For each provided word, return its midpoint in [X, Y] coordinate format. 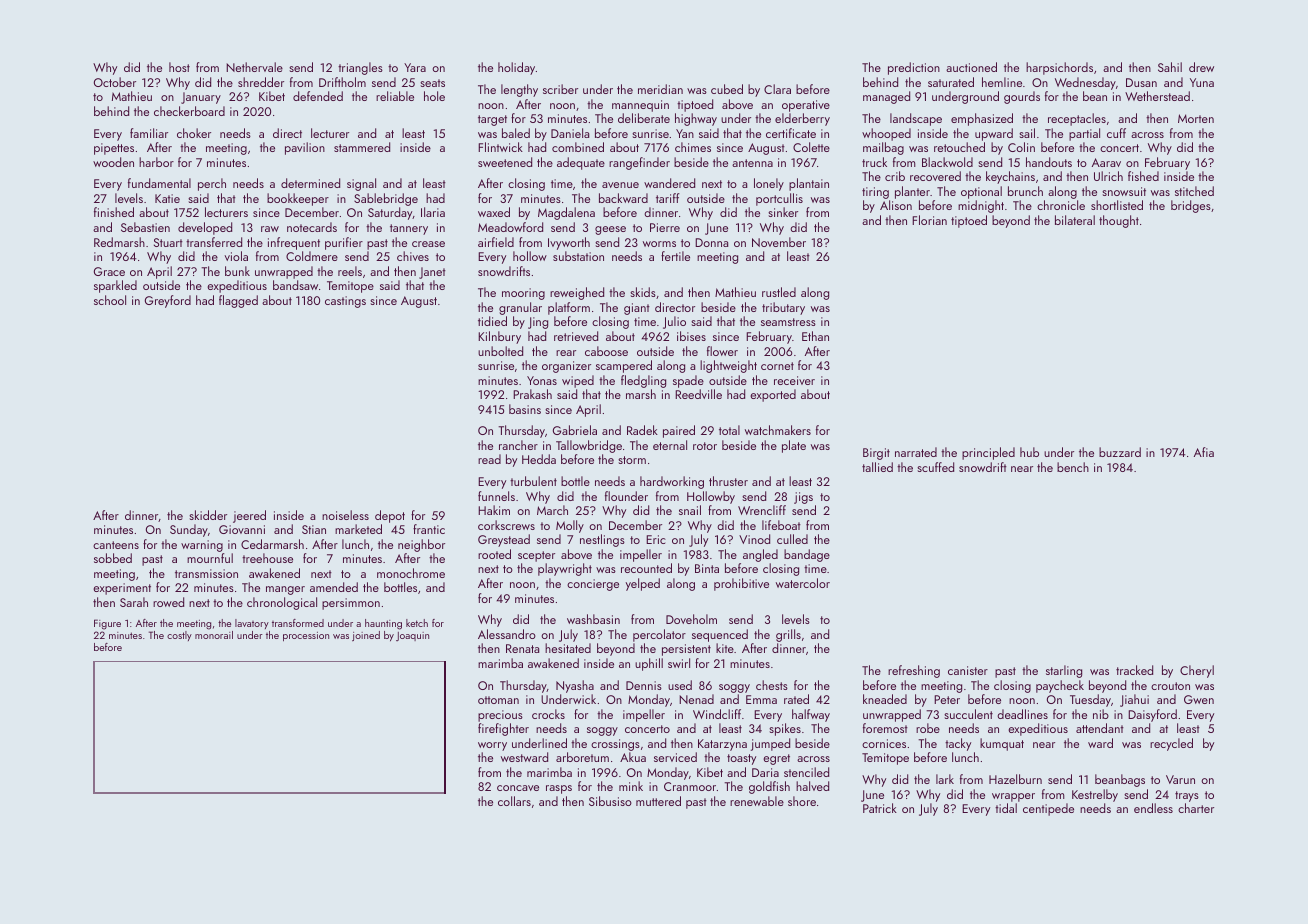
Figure [107, 624]
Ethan [815, 336]
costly [179, 636]
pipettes [114, 149]
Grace [109, 271]
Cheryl [1197, 671]
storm [632, 460]
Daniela [570, 133]
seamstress [788, 322]
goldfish [769, 787]
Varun [1180, 779]
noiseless [345, 515]
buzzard [1120, 452]
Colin [1021, 147]
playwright [565, 569]
